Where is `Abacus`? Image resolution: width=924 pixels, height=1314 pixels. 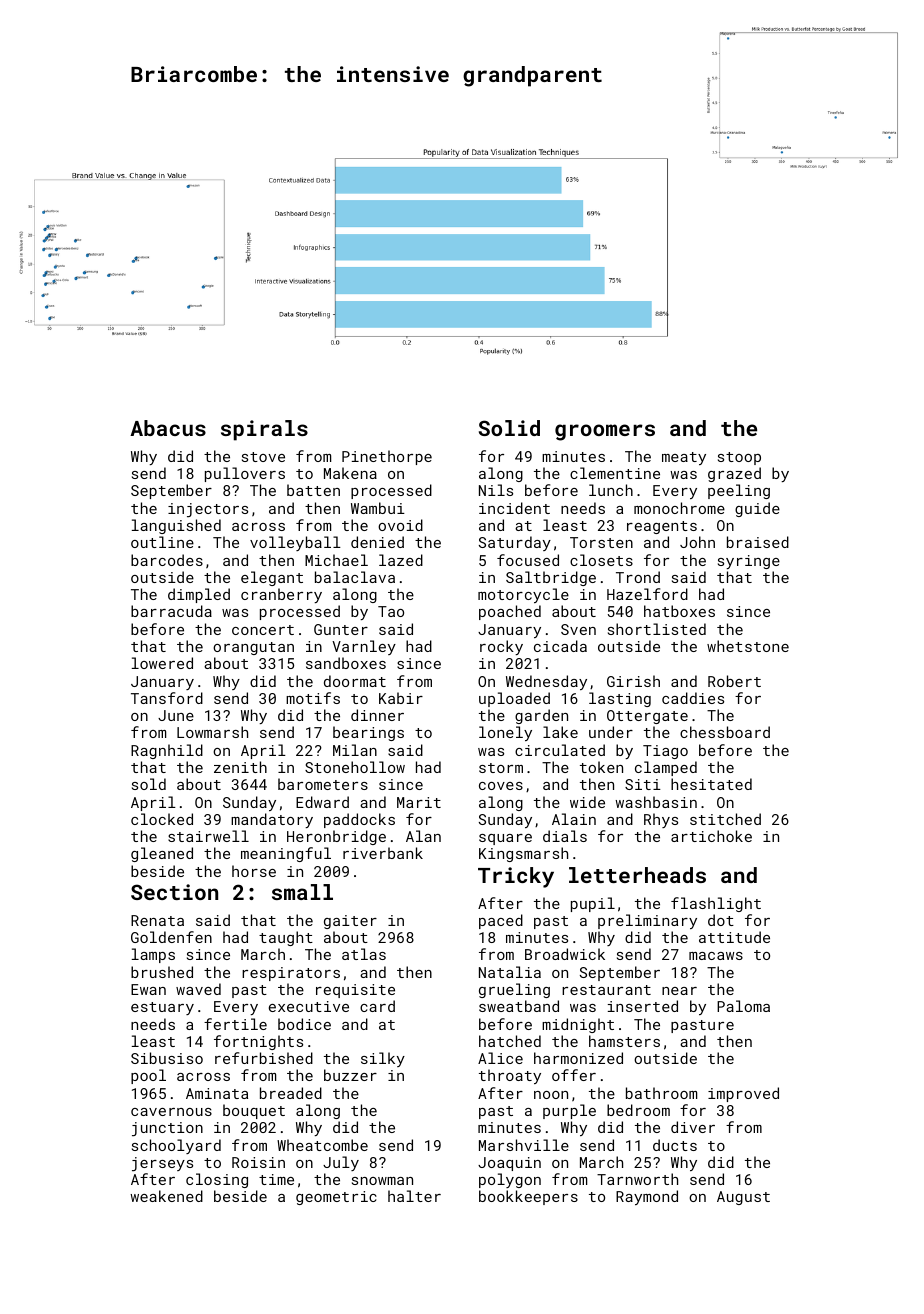 Abacus is located at coordinates (168, 428).
